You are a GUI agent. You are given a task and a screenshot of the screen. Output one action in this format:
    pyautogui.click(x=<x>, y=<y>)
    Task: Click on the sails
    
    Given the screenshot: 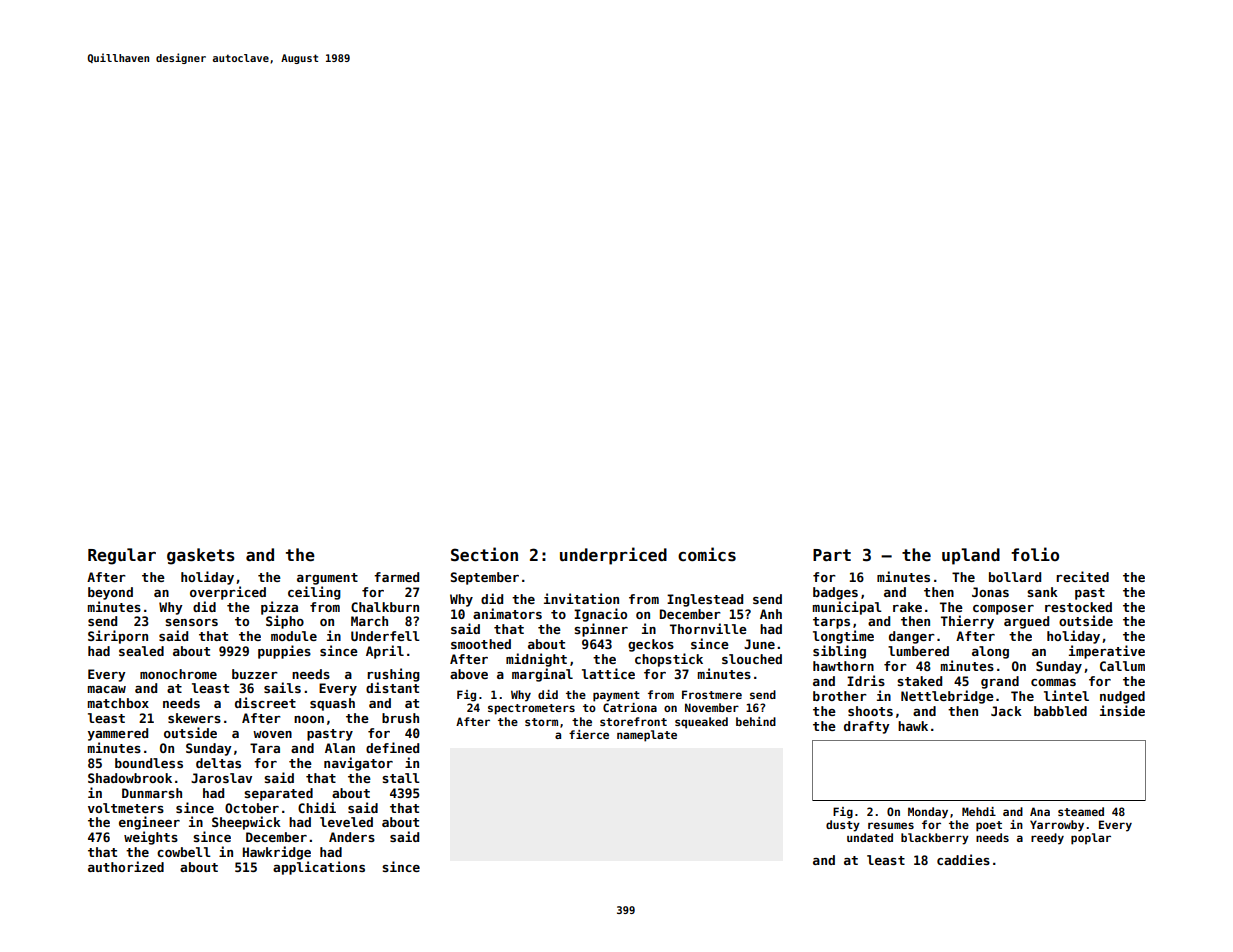 What is the action you would take?
    pyautogui.click(x=282, y=687)
